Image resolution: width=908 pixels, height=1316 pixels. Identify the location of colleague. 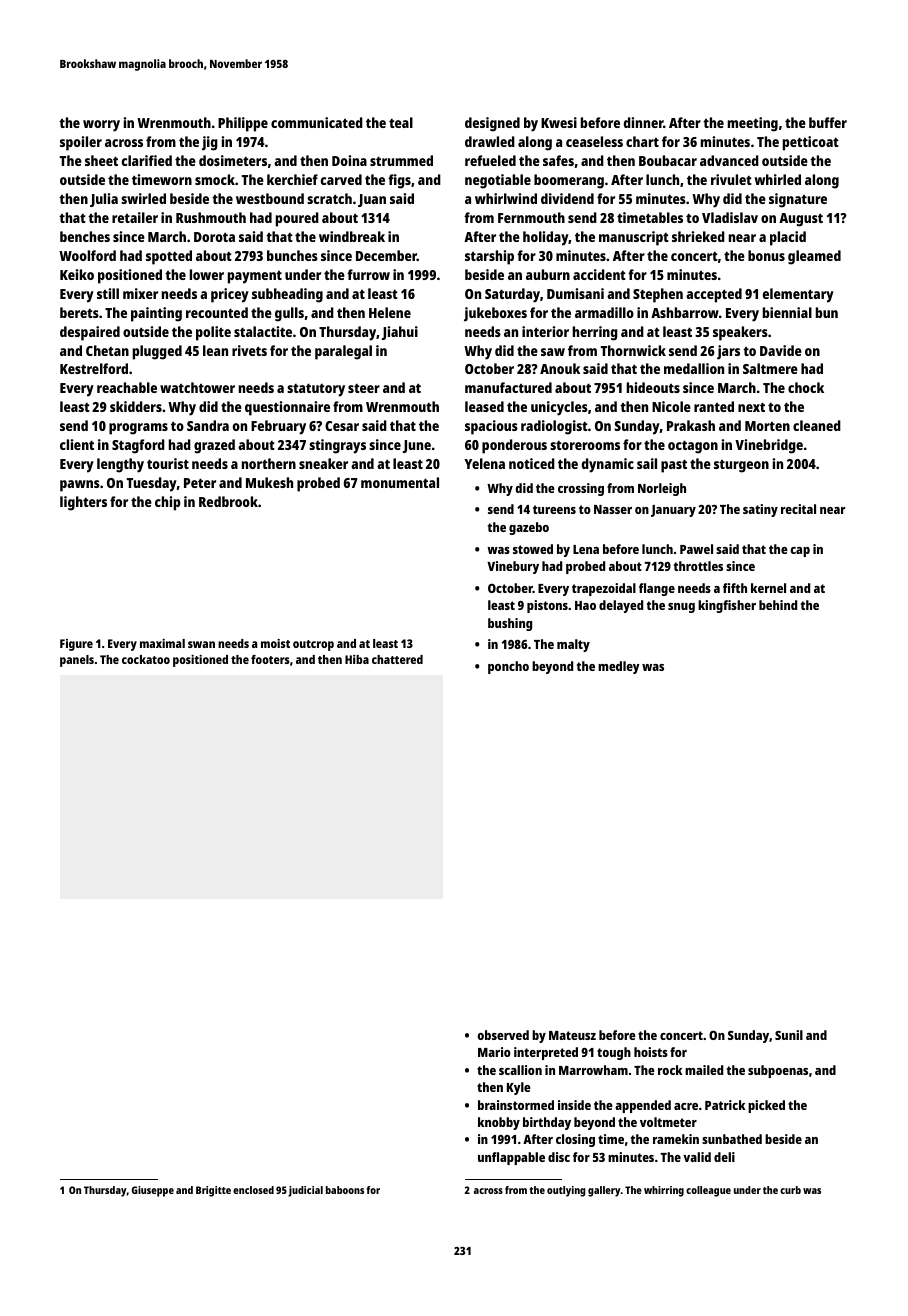
(708, 1191).
